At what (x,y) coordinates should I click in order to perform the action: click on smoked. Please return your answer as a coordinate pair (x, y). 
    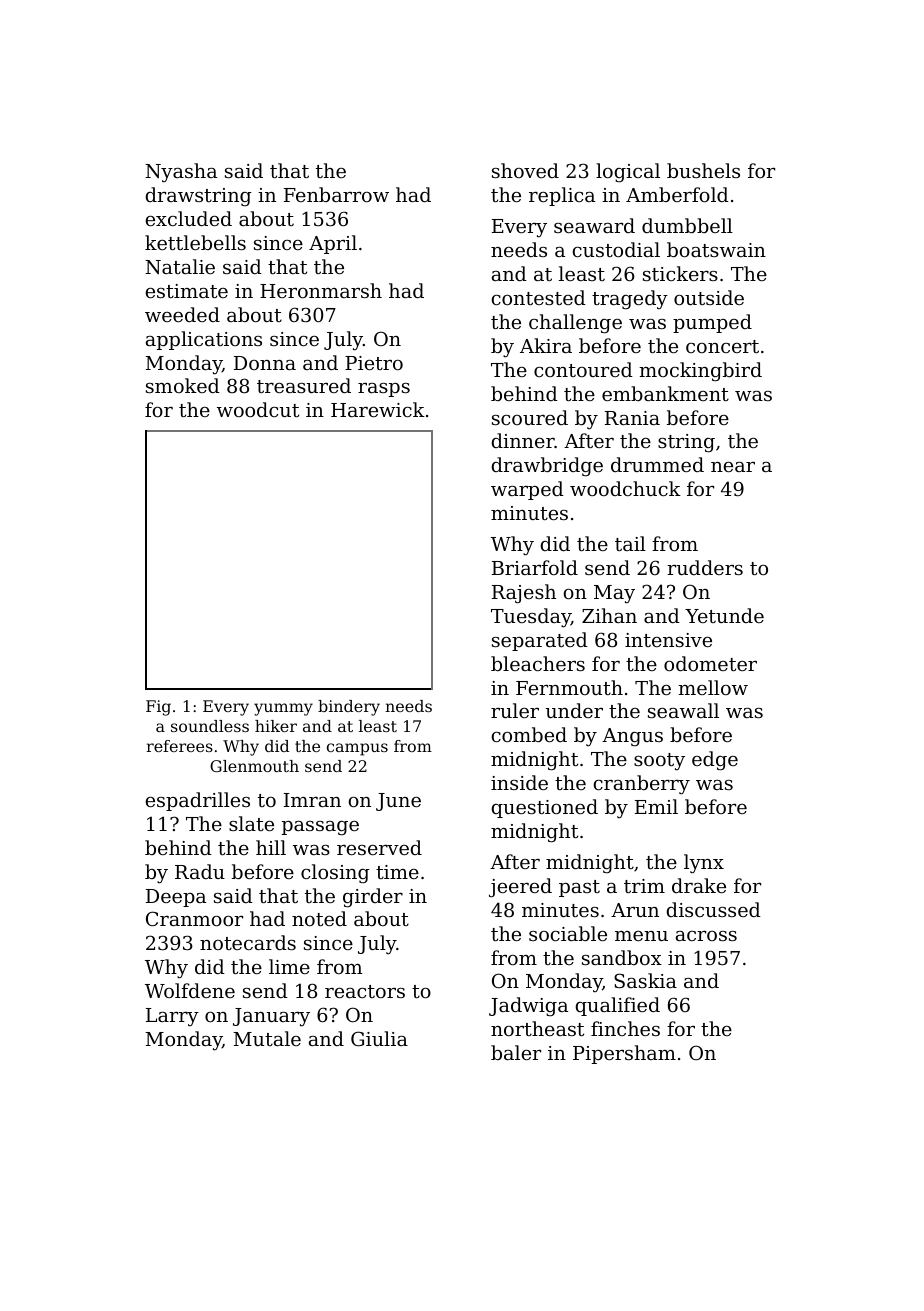
    Looking at the image, I should click on (183, 385).
